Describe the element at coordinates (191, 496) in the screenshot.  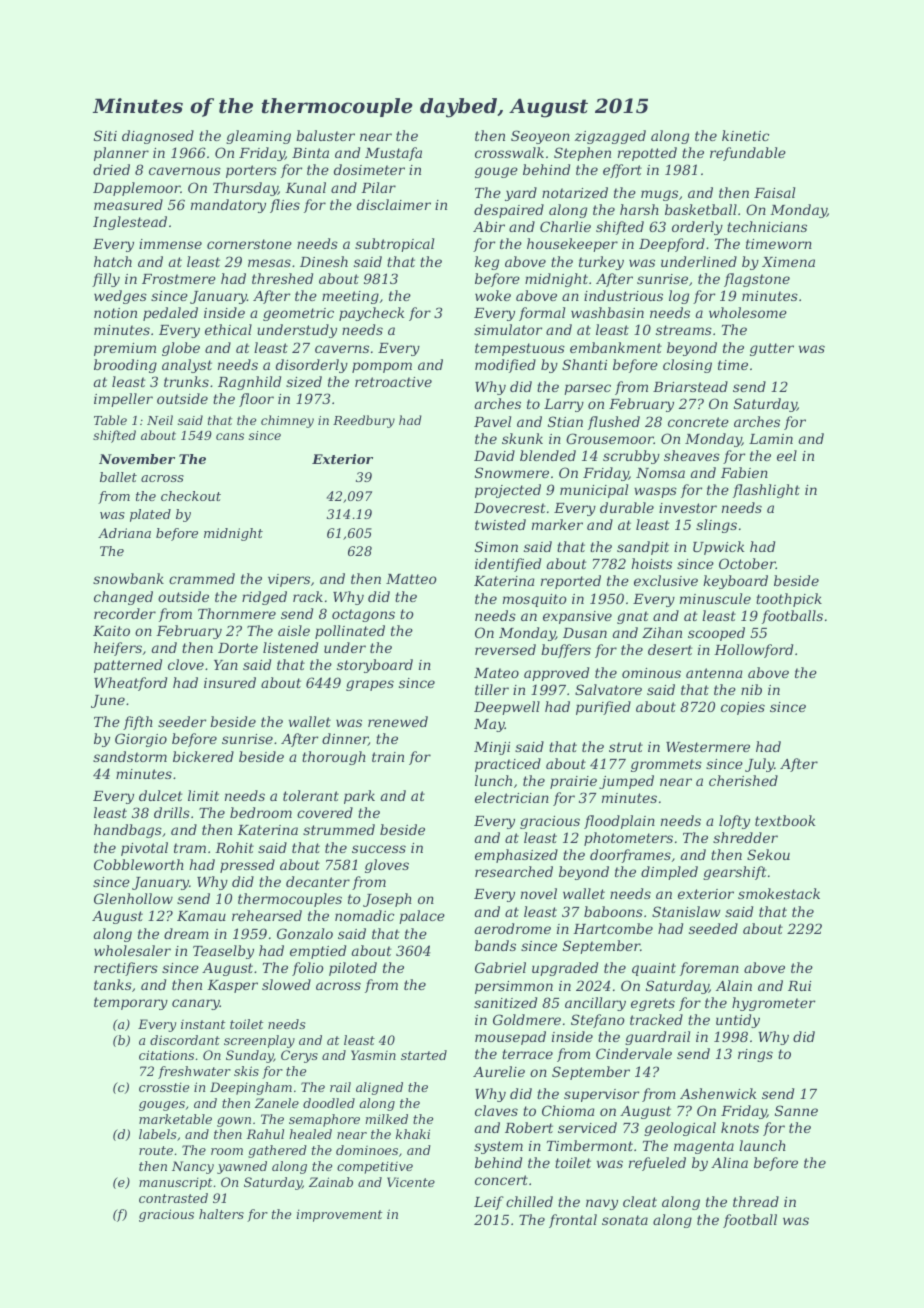
I see `checkout` at that location.
